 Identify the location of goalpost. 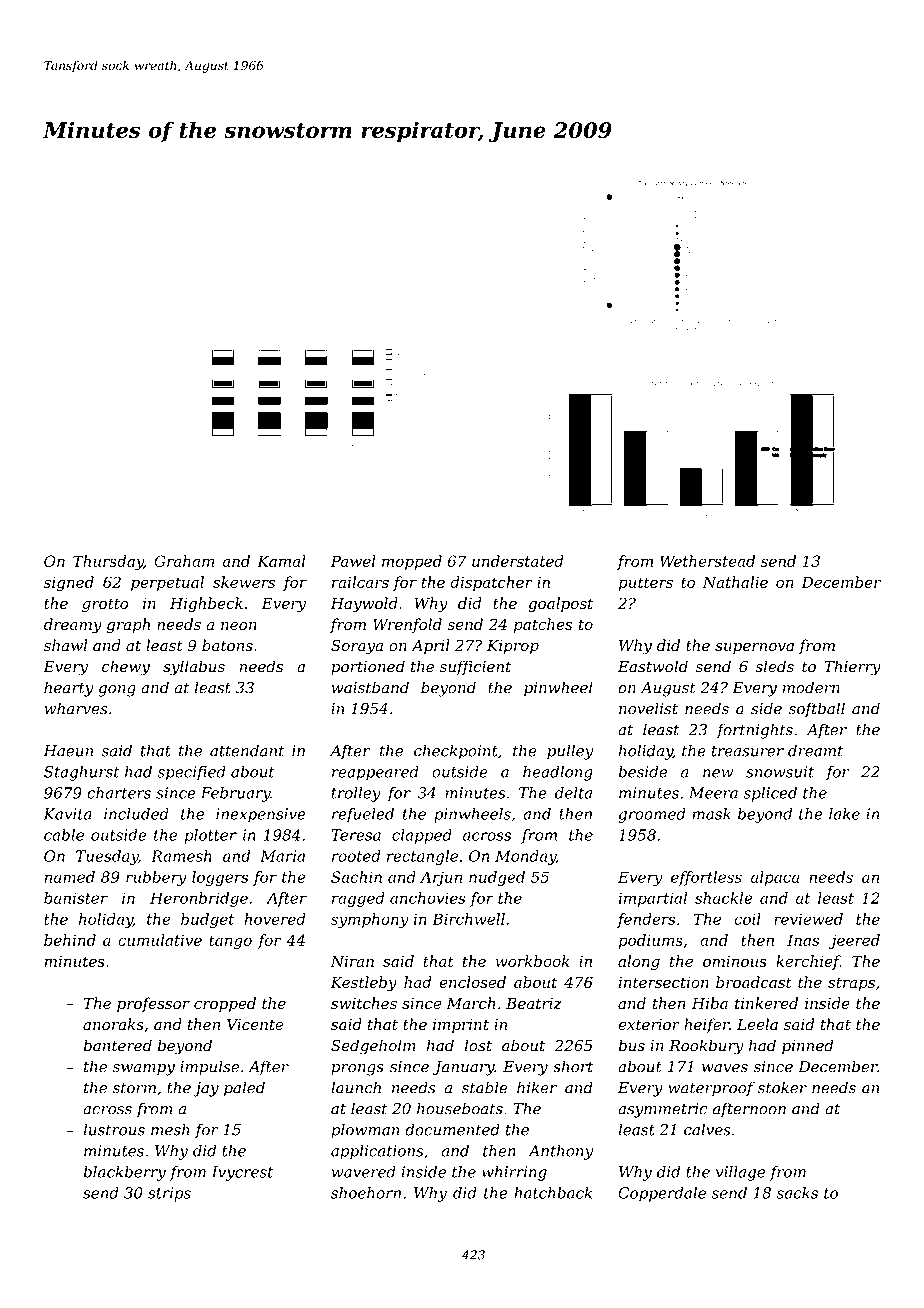
(560, 605).
